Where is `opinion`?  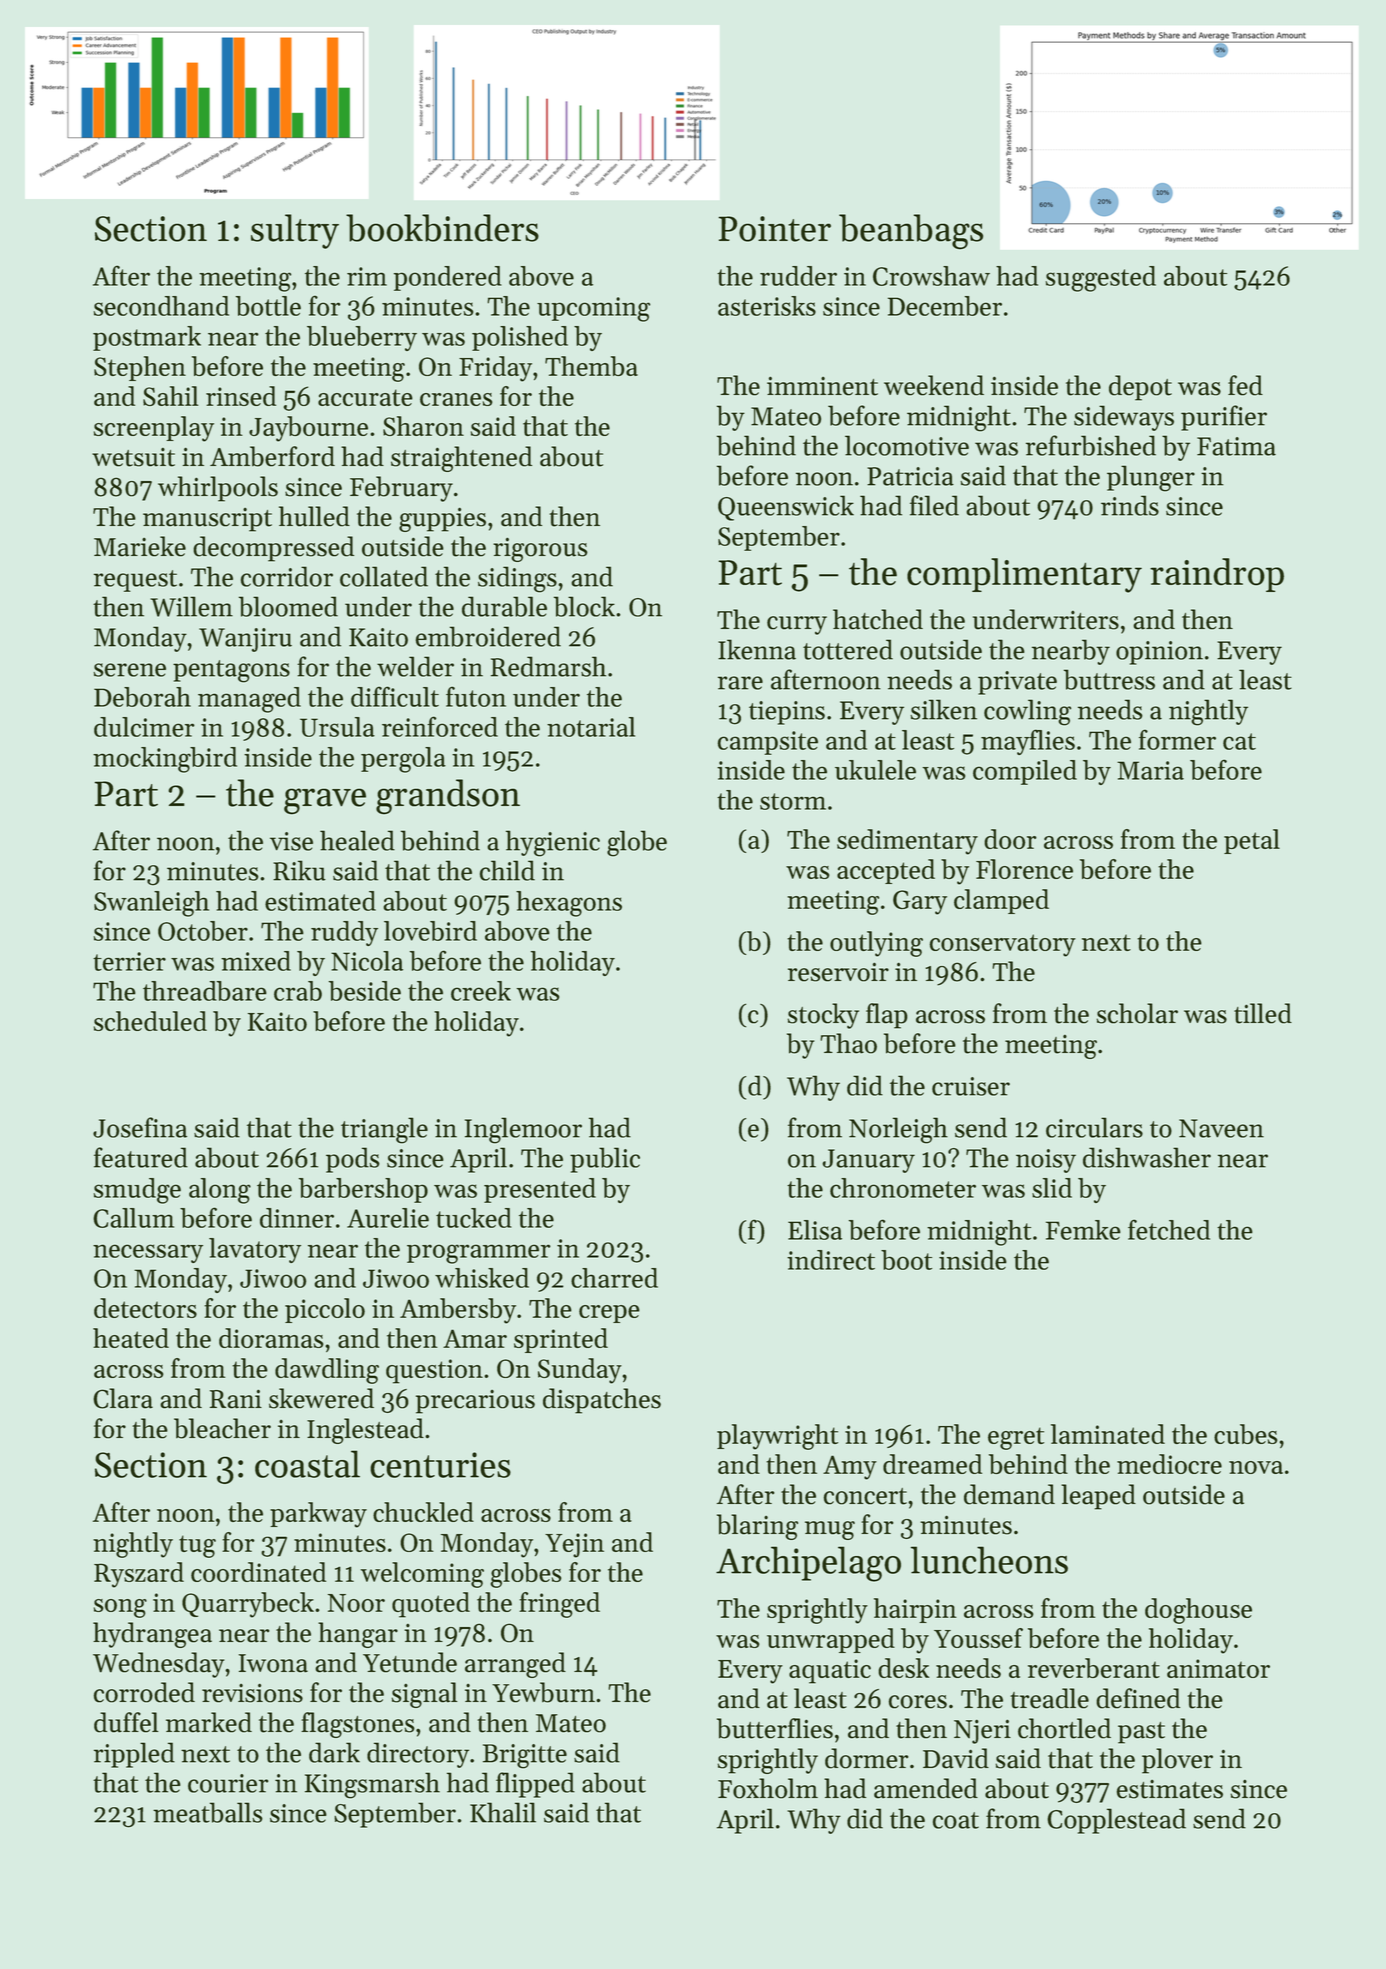 opinion is located at coordinates (1159, 653).
